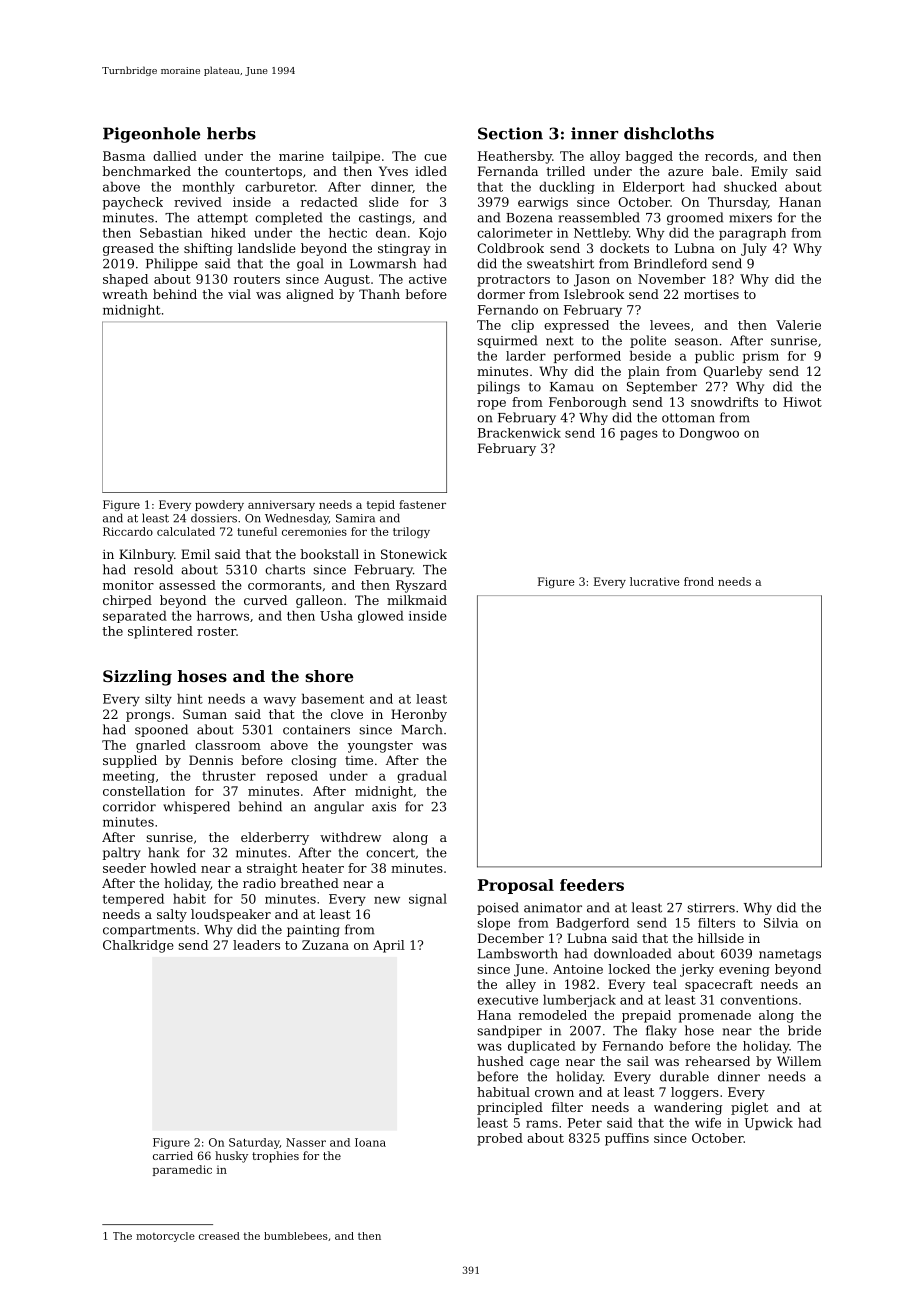 The height and width of the document is (1308, 924). What do you see at coordinates (173, 1155) in the document?
I see `carried` at bounding box center [173, 1155].
